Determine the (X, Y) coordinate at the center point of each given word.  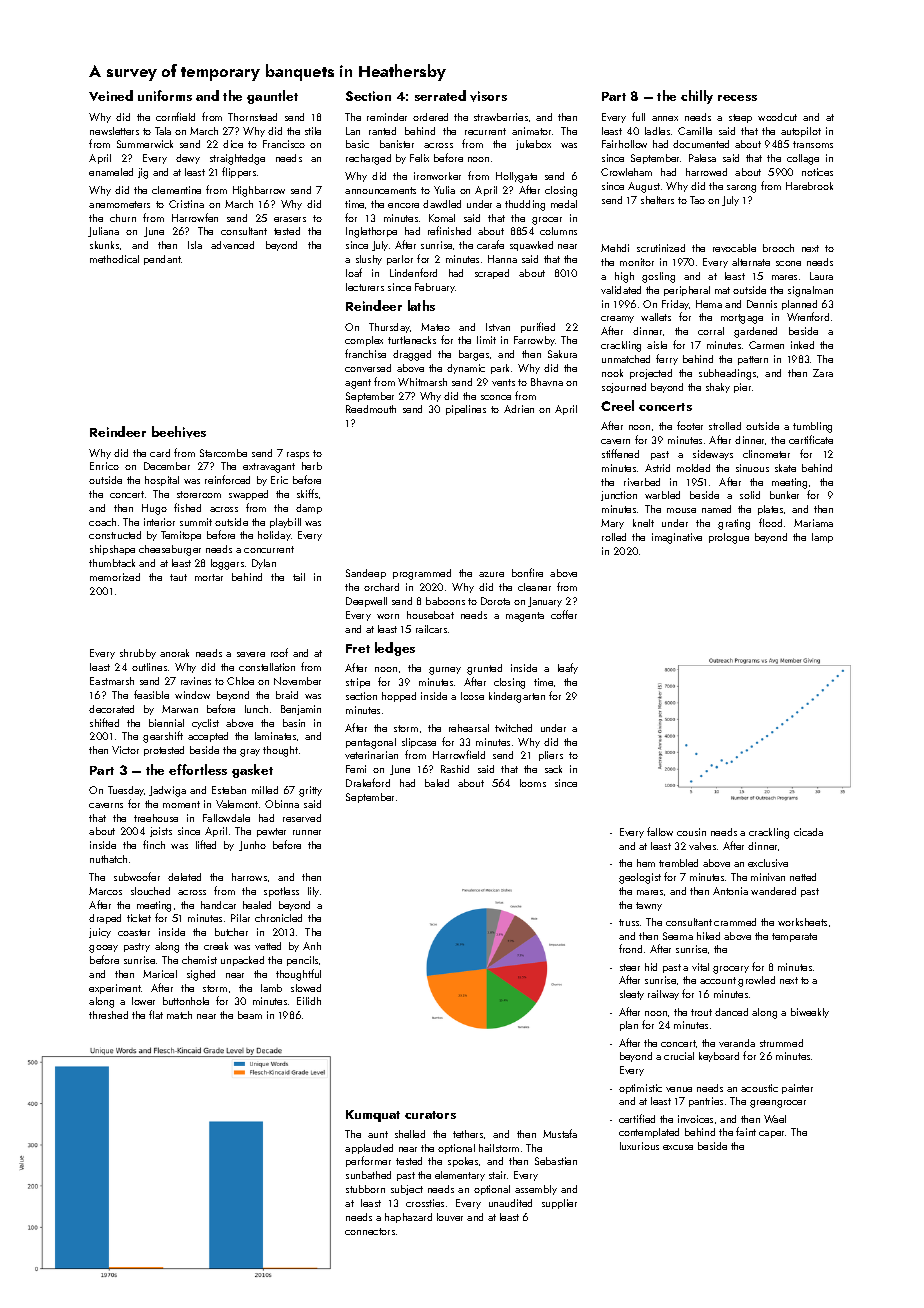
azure (491, 574)
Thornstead (252, 117)
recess (737, 98)
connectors (370, 1231)
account (718, 980)
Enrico (104, 466)
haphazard (408, 1218)
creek (216, 946)
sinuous (752, 468)
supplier (559, 1204)
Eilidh (309, 1001)
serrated (440, 95)
